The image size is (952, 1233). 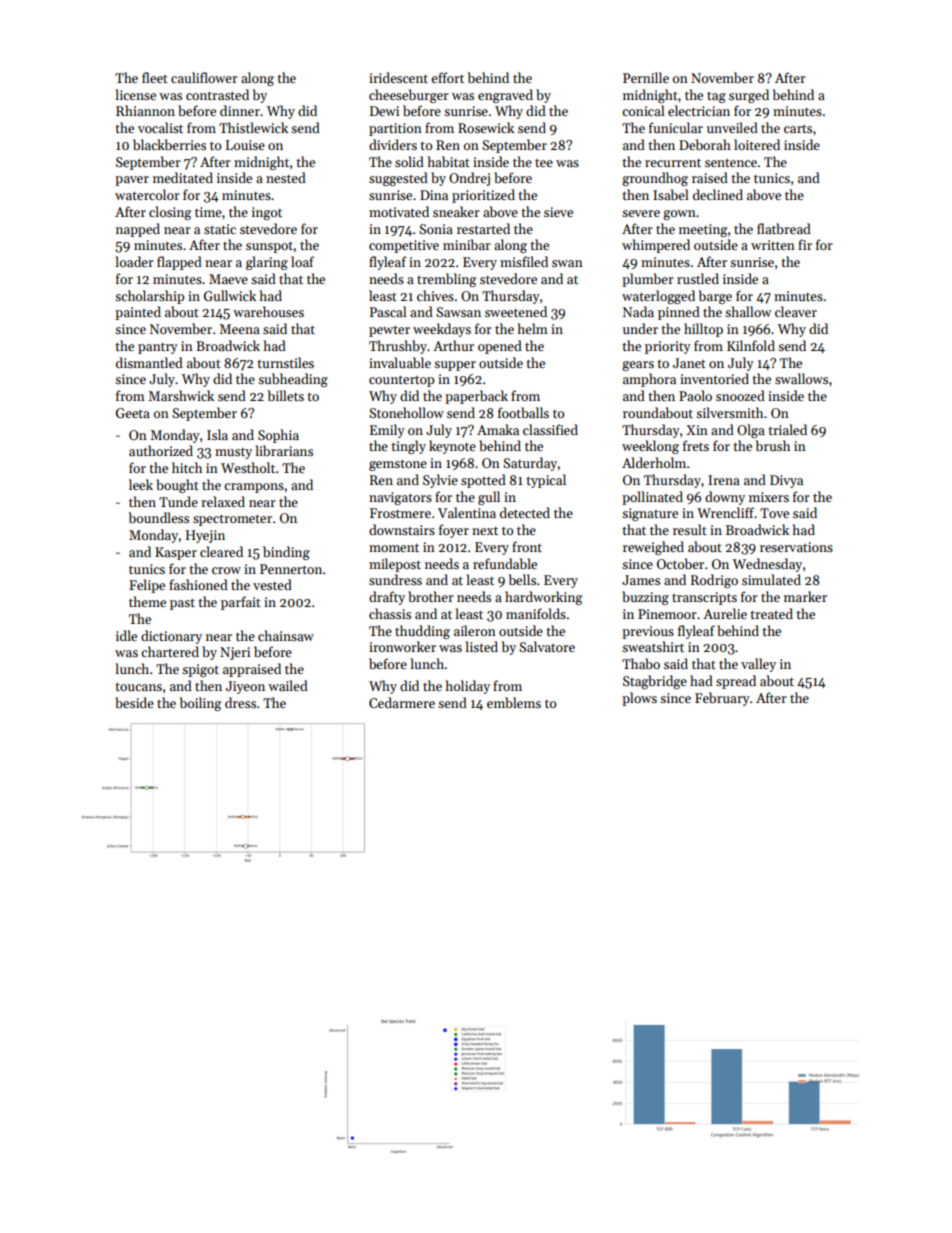 What do you see at coordinates (749, 96) in the screenshot?
I see `surged` at bounding box center [749, 96].
